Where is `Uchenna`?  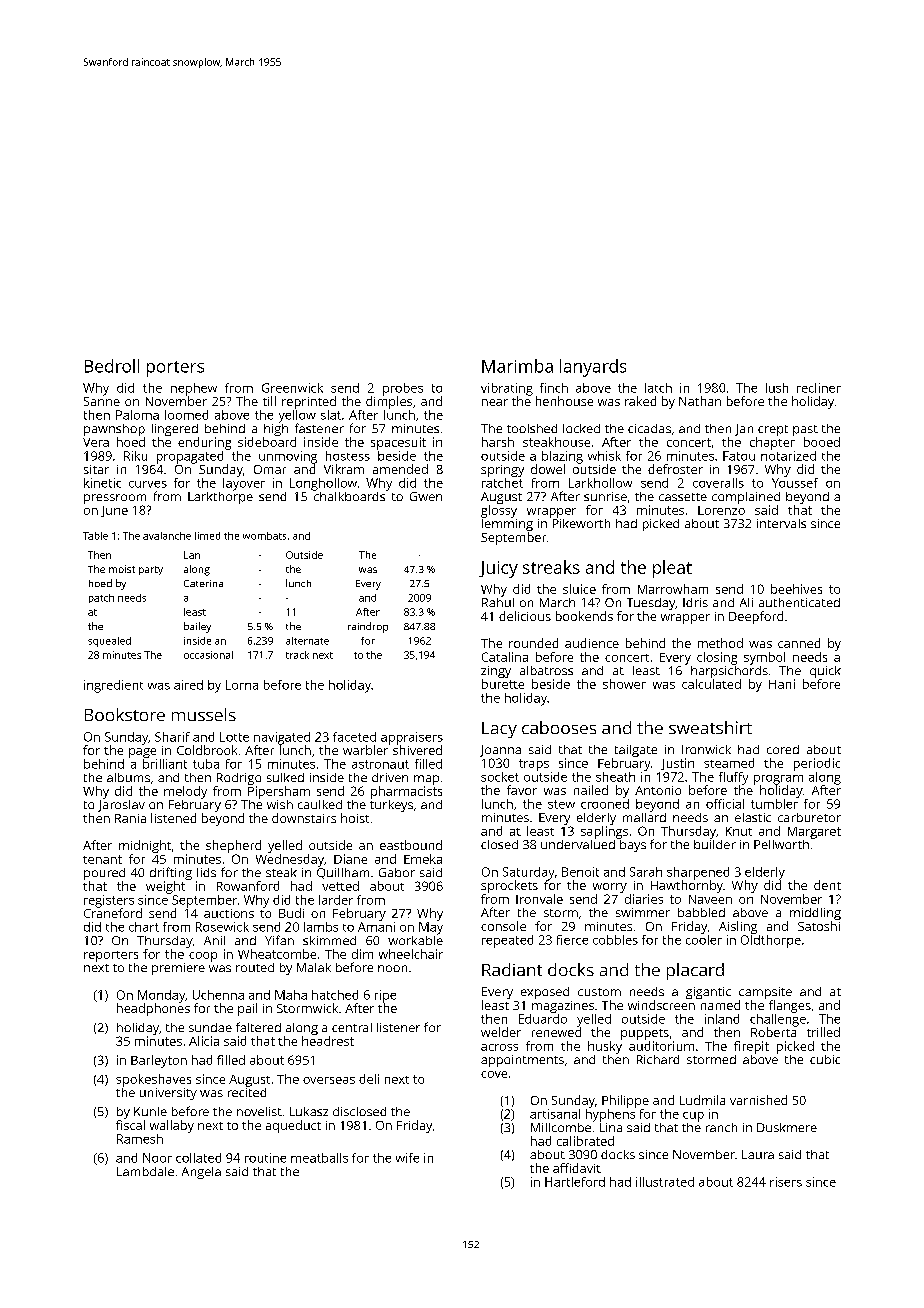
Uchenna is located at coordinates (218, 995).
